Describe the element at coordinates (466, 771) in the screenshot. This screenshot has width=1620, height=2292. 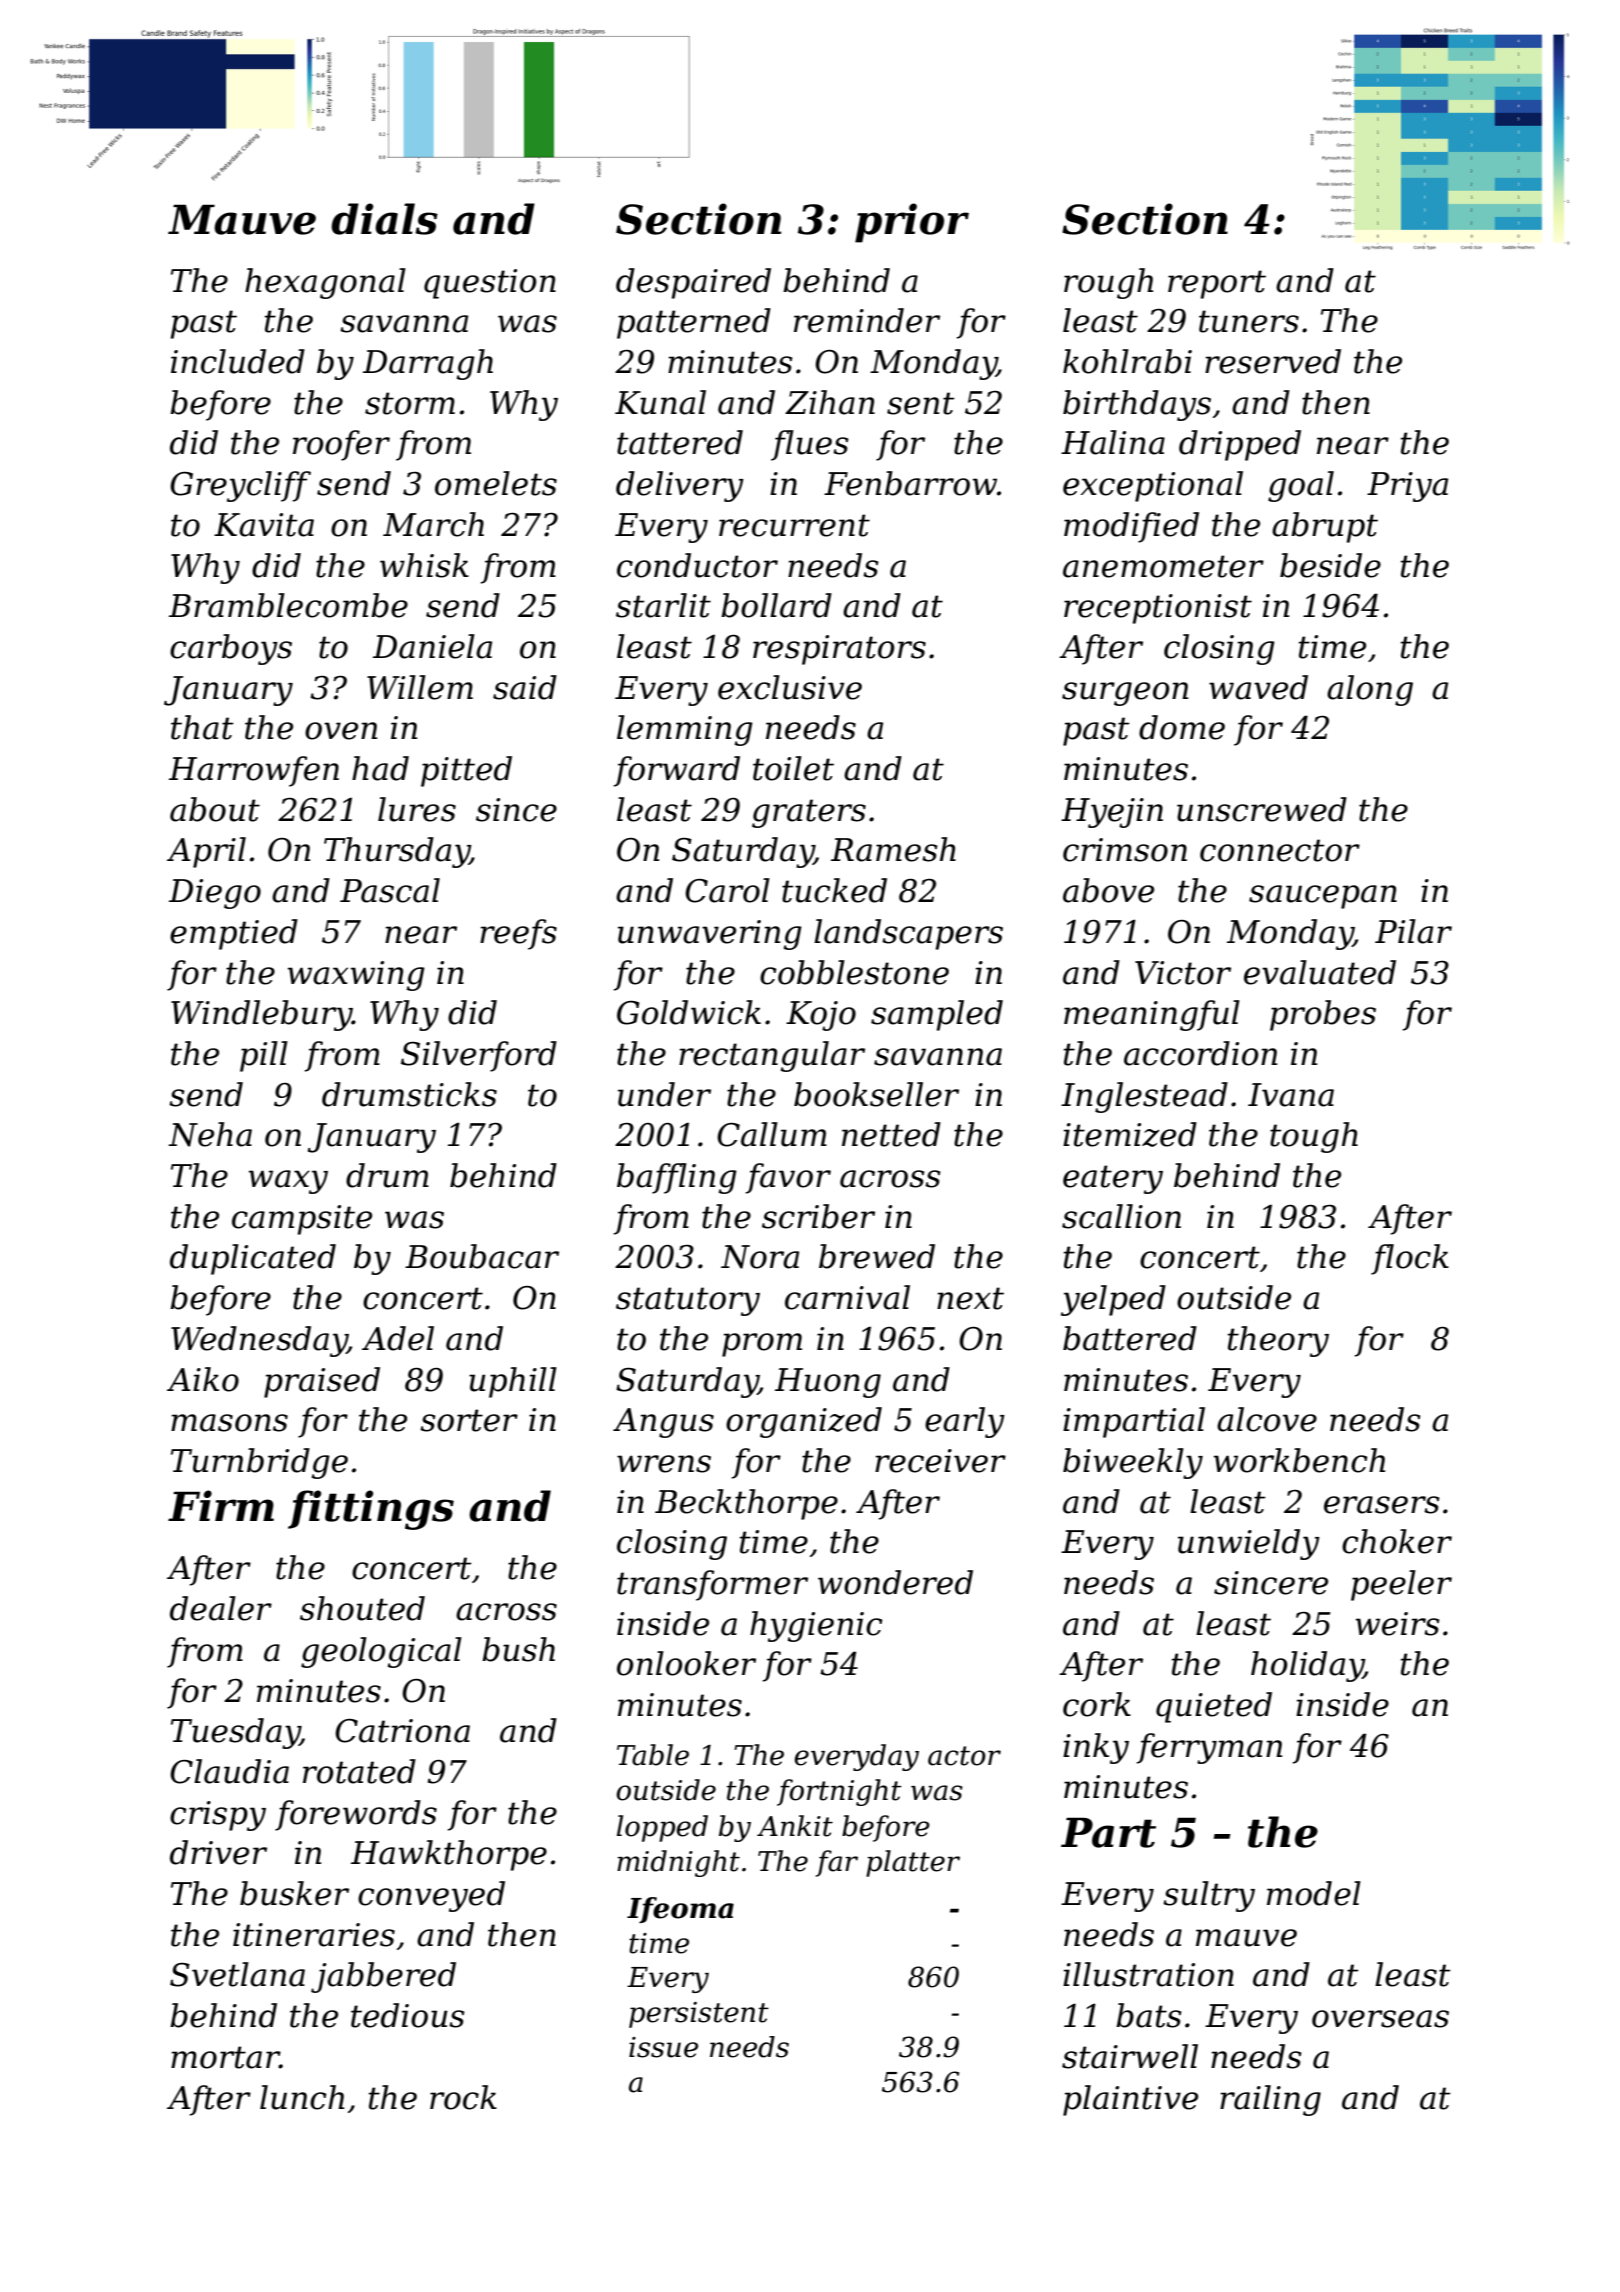
I see `pitted` at that location.
